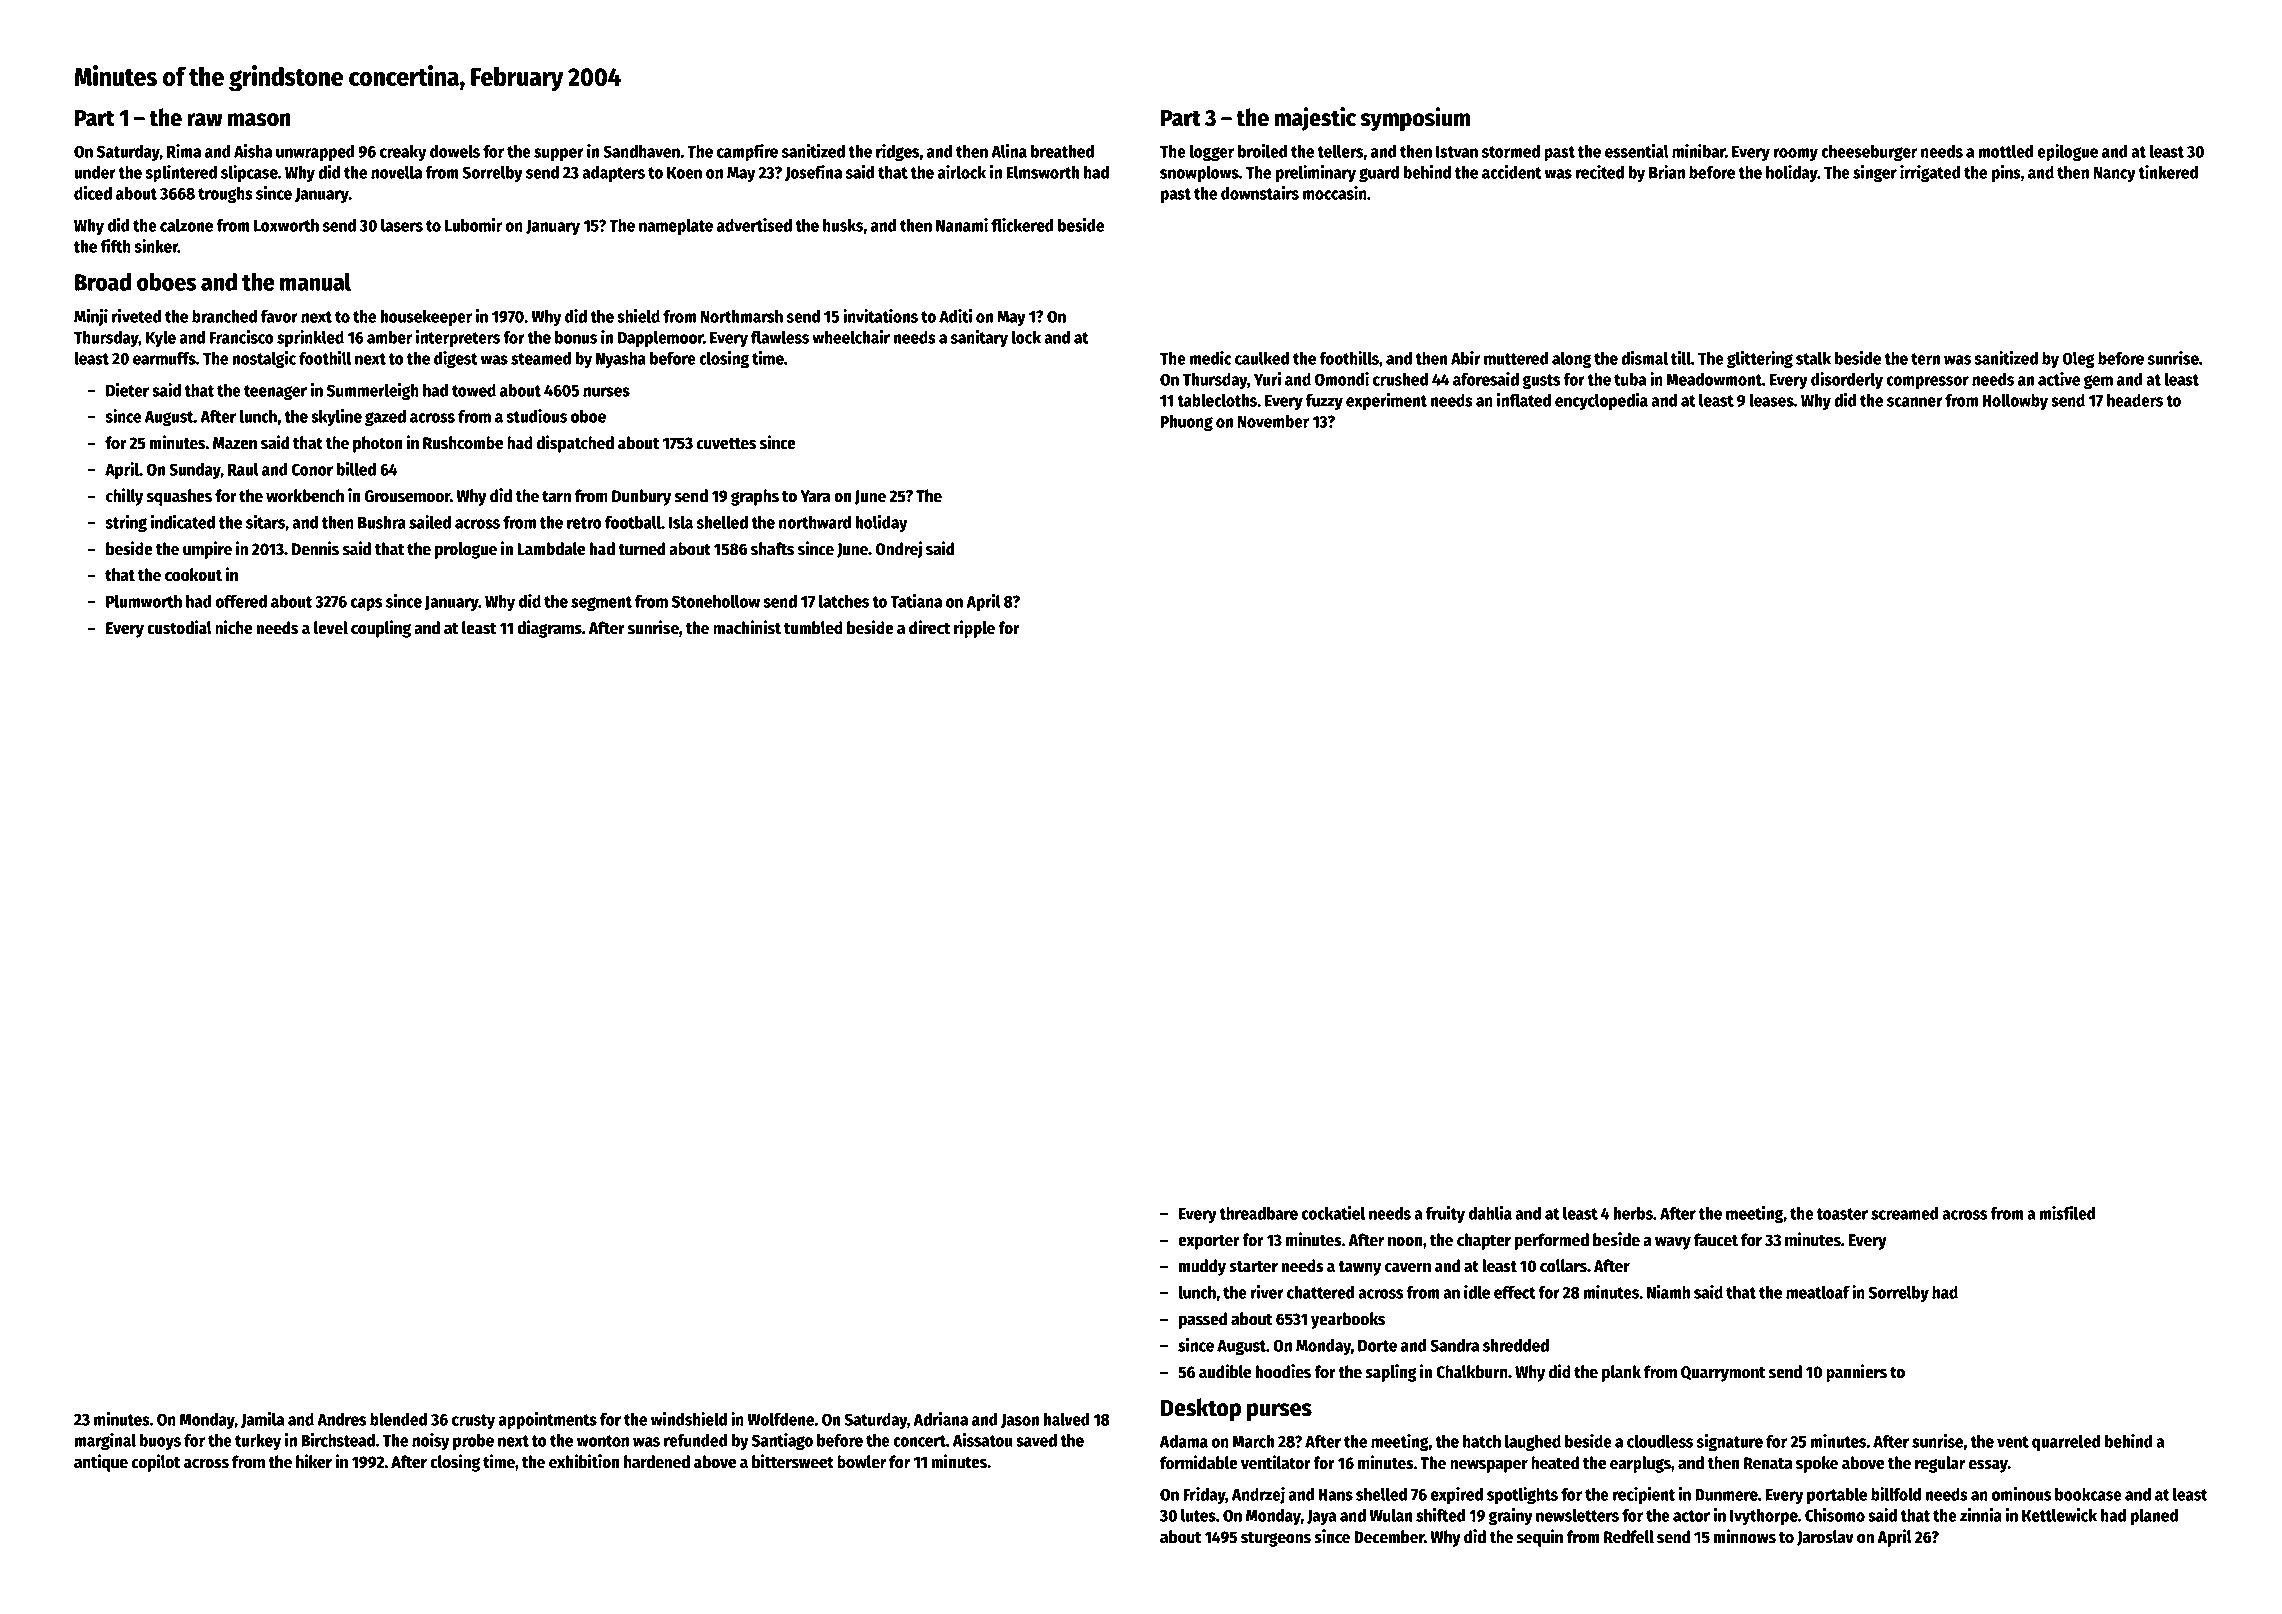 The image size is (2282, 1614). Describe the element at coordinates (898, 152) in the screenshot. I see `ridges` at that location.
